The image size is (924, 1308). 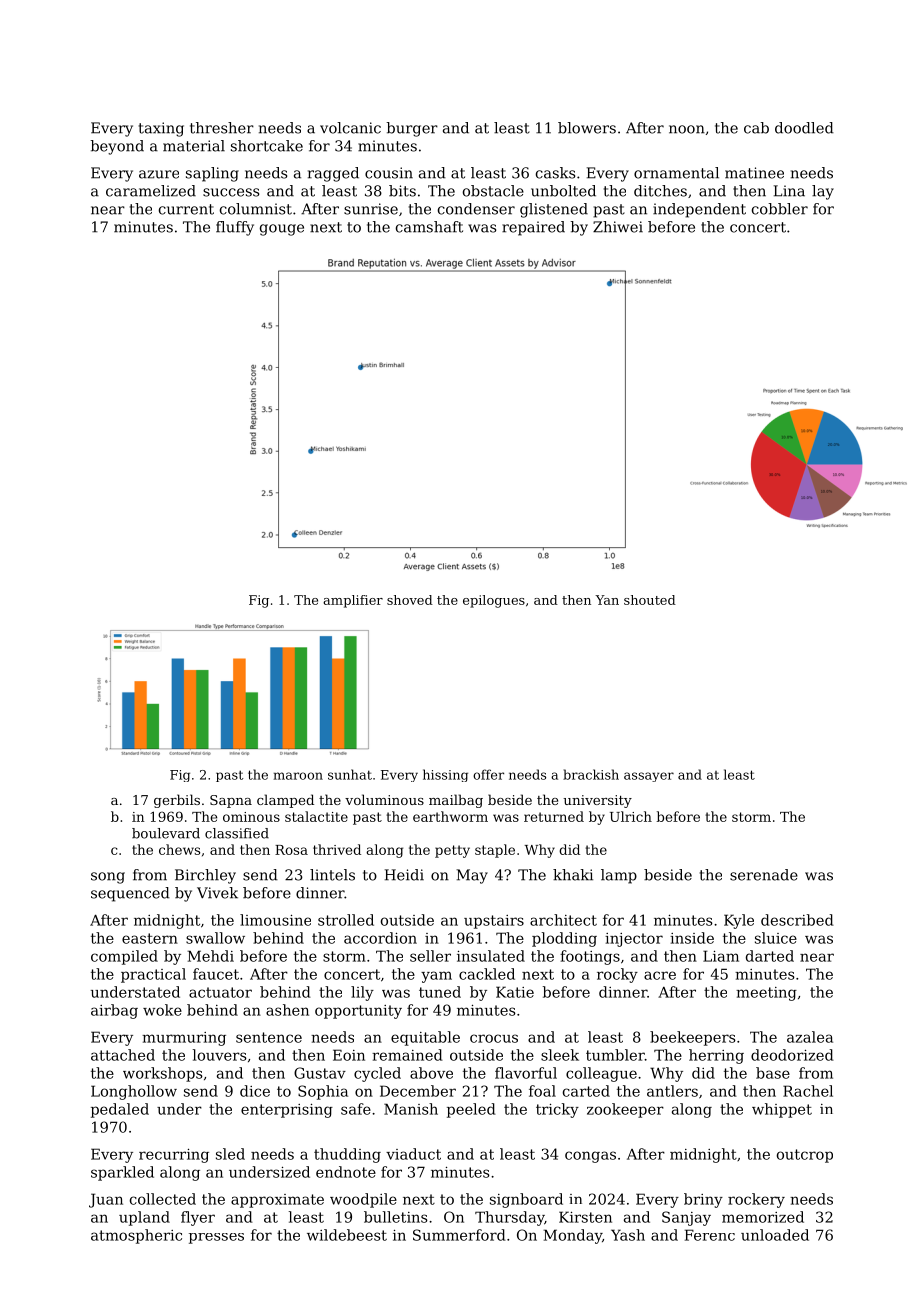 I want to click on approximate, so click(x=277, y=1201).
